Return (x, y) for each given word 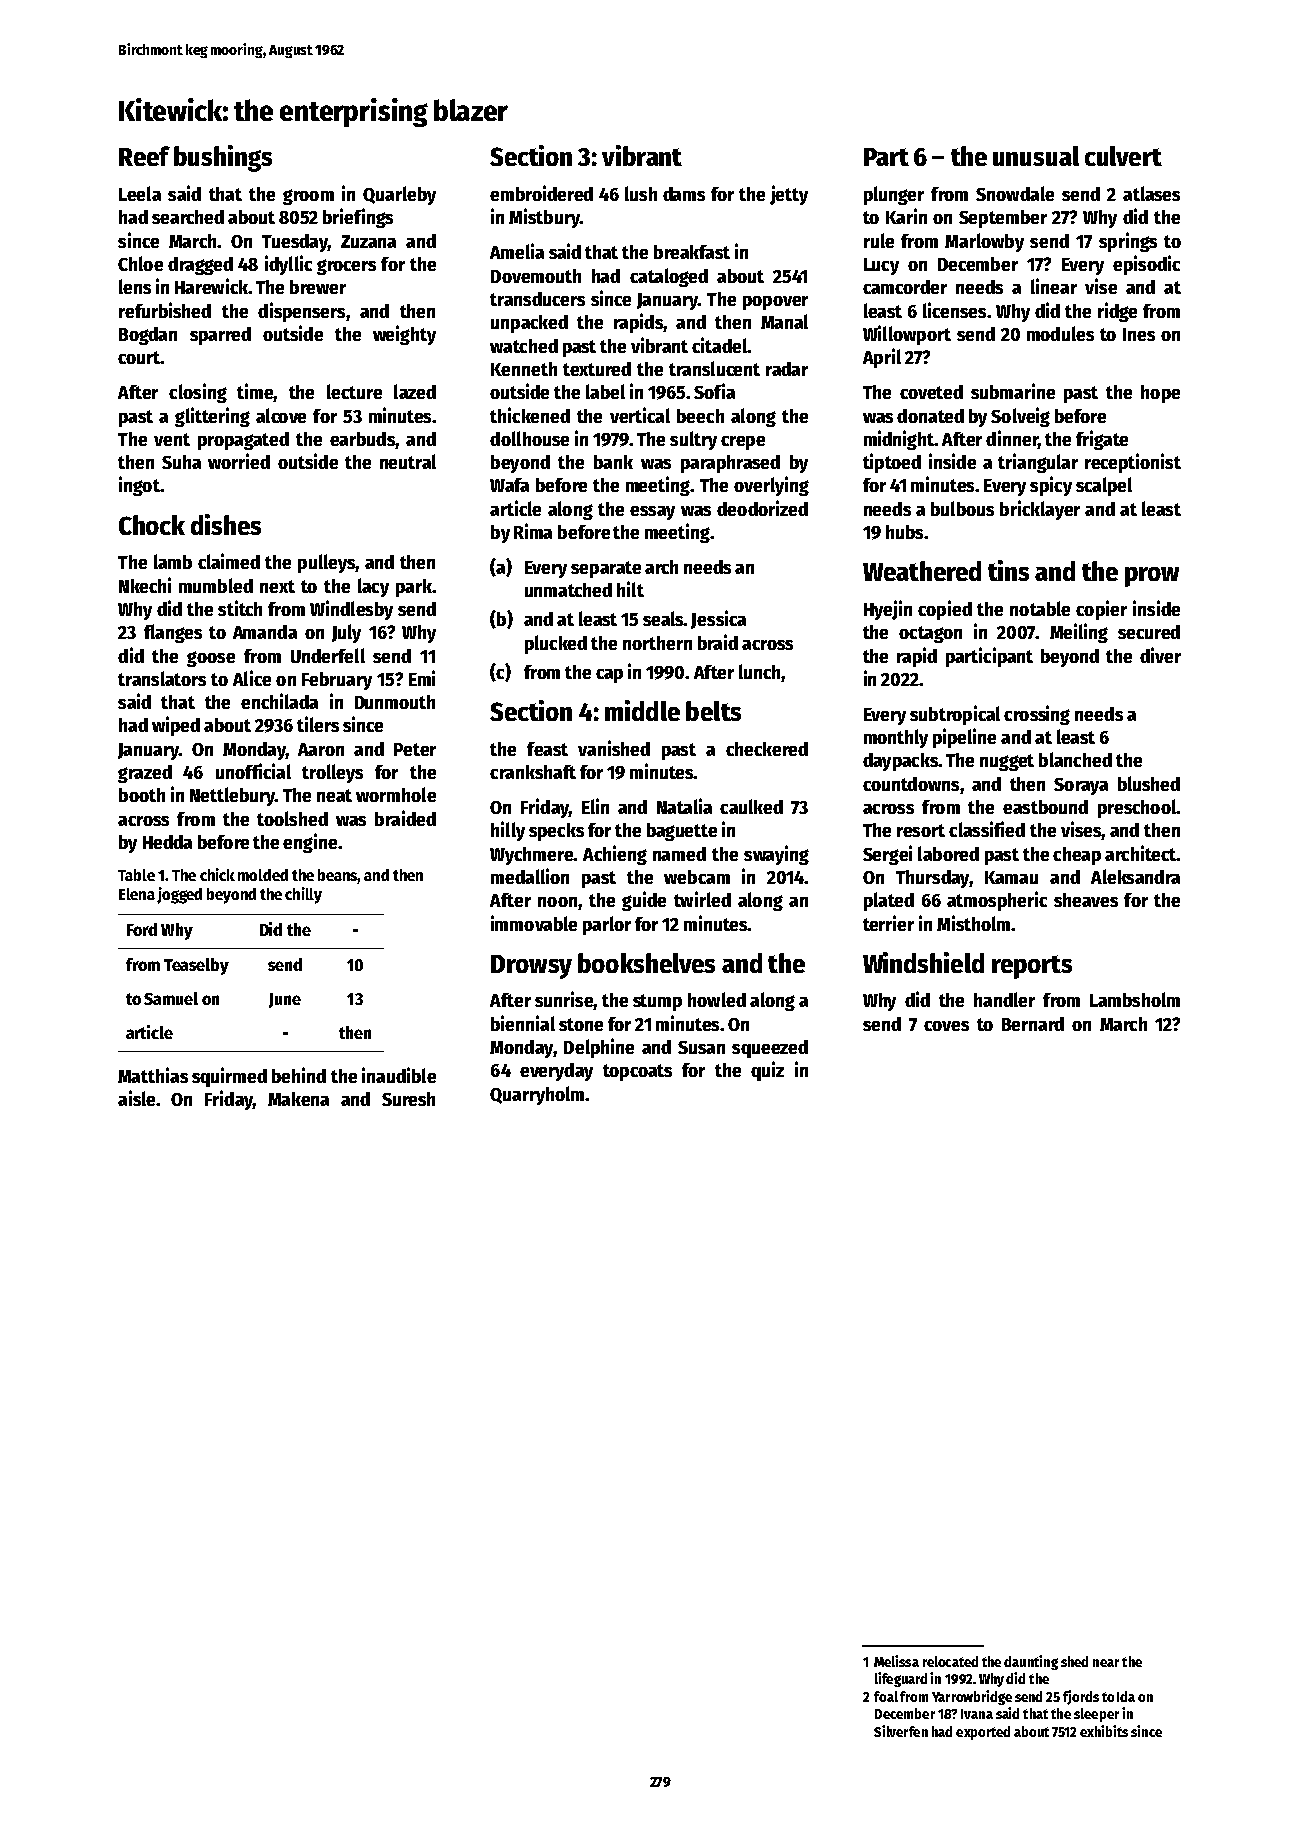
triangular (1038, 463)
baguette (682, 832)
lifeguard (901, 1679)
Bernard (1033, 1024)
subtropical (955, 715)
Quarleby (399, 195)
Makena (298, 1099)
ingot (139, 486)
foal (886, 1696)
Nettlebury (232, 796)
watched (524, 346)
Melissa (896, 1661)
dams (684, 194)
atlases (1151, 193)
